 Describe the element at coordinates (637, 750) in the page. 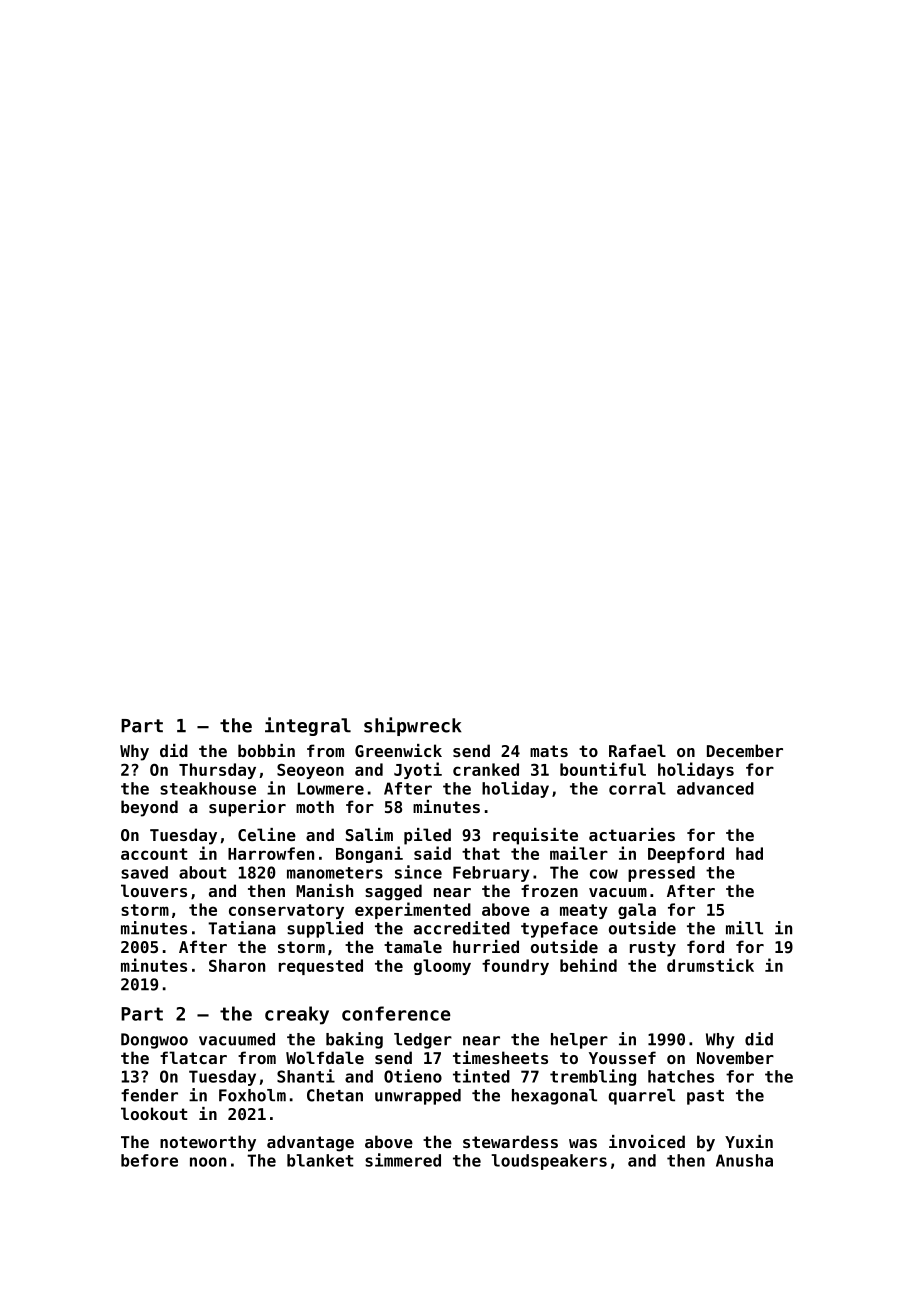

I see `Rafael` at that location.
